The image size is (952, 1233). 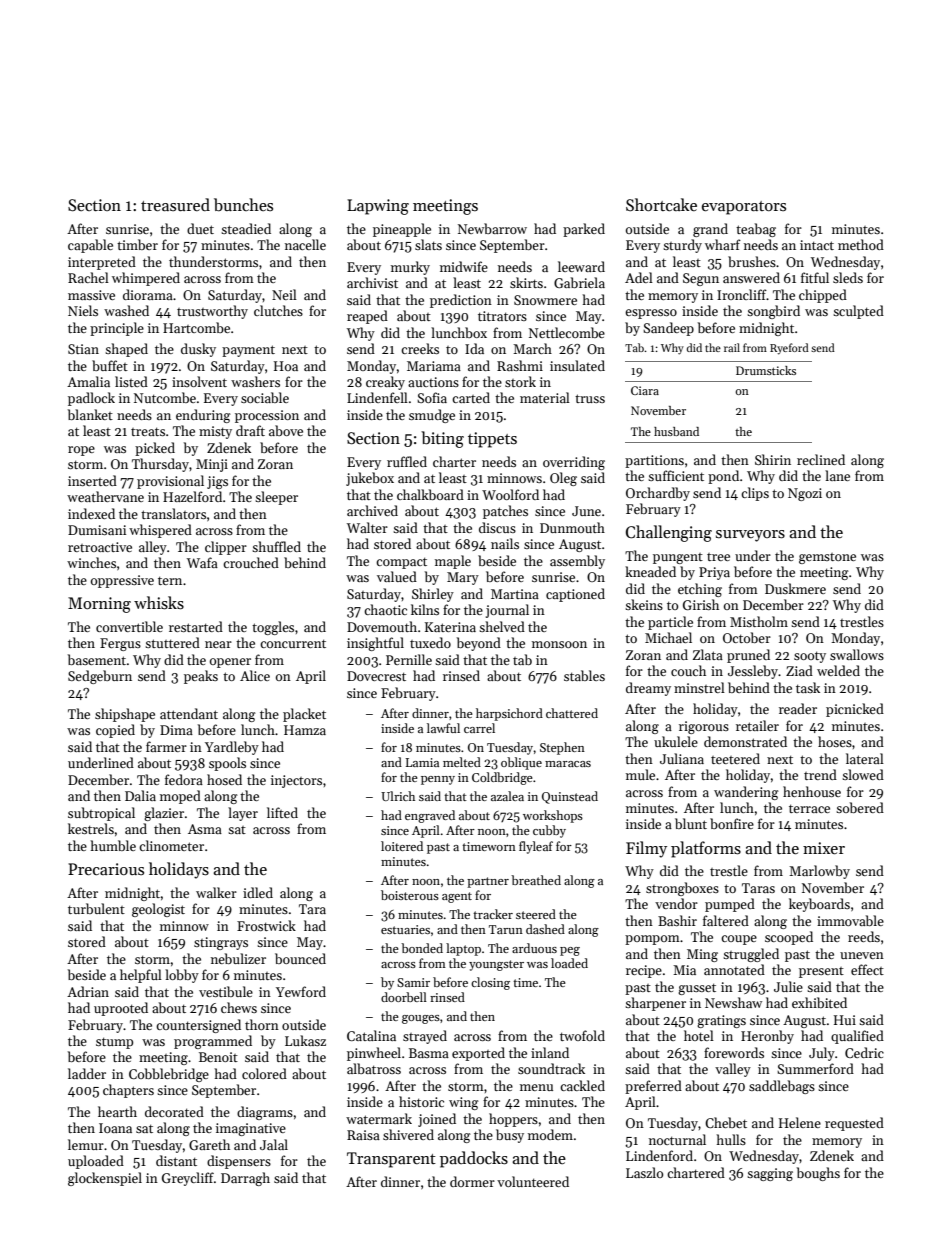 What do you see at coordinates (821, 459) in the page?
I see `reclined` at bounding box center [821, 459].
